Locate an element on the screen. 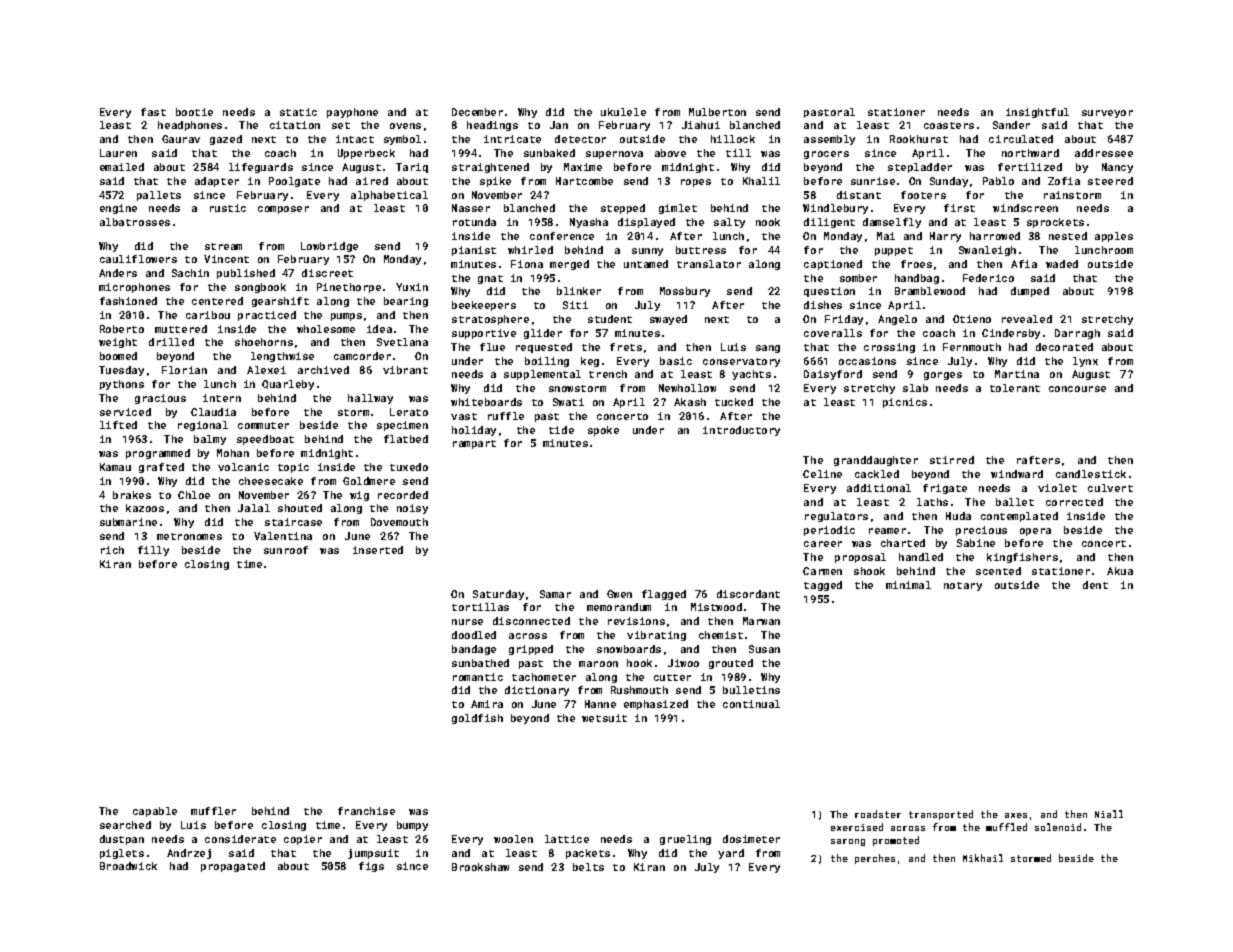 Image resolution: width=1233 pixels, height=952 pixels. alphabetical is located at coordinates (389, 196).
